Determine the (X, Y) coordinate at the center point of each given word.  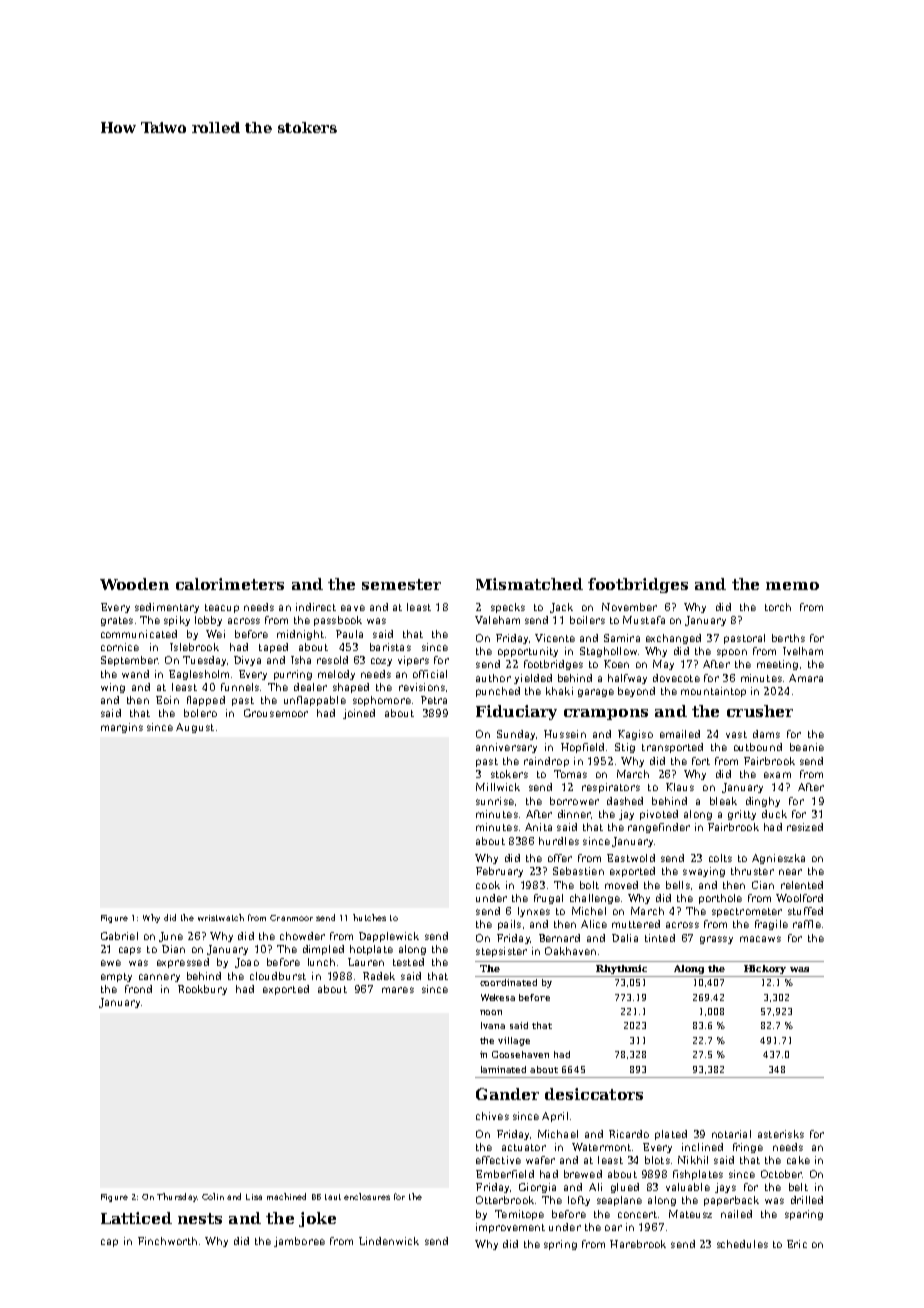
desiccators (594, 1094)
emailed (680, 734)
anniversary (506, 748)
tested (408, 962)
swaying (704, 872)
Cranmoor (291, 918)
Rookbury (202, 990)
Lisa (254, 1197)
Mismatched (529, 584)
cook (488, 885)
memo (792, 586)
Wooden (134, 584)
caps (130, 951)
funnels (240, 687)
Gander (507, 1094)
